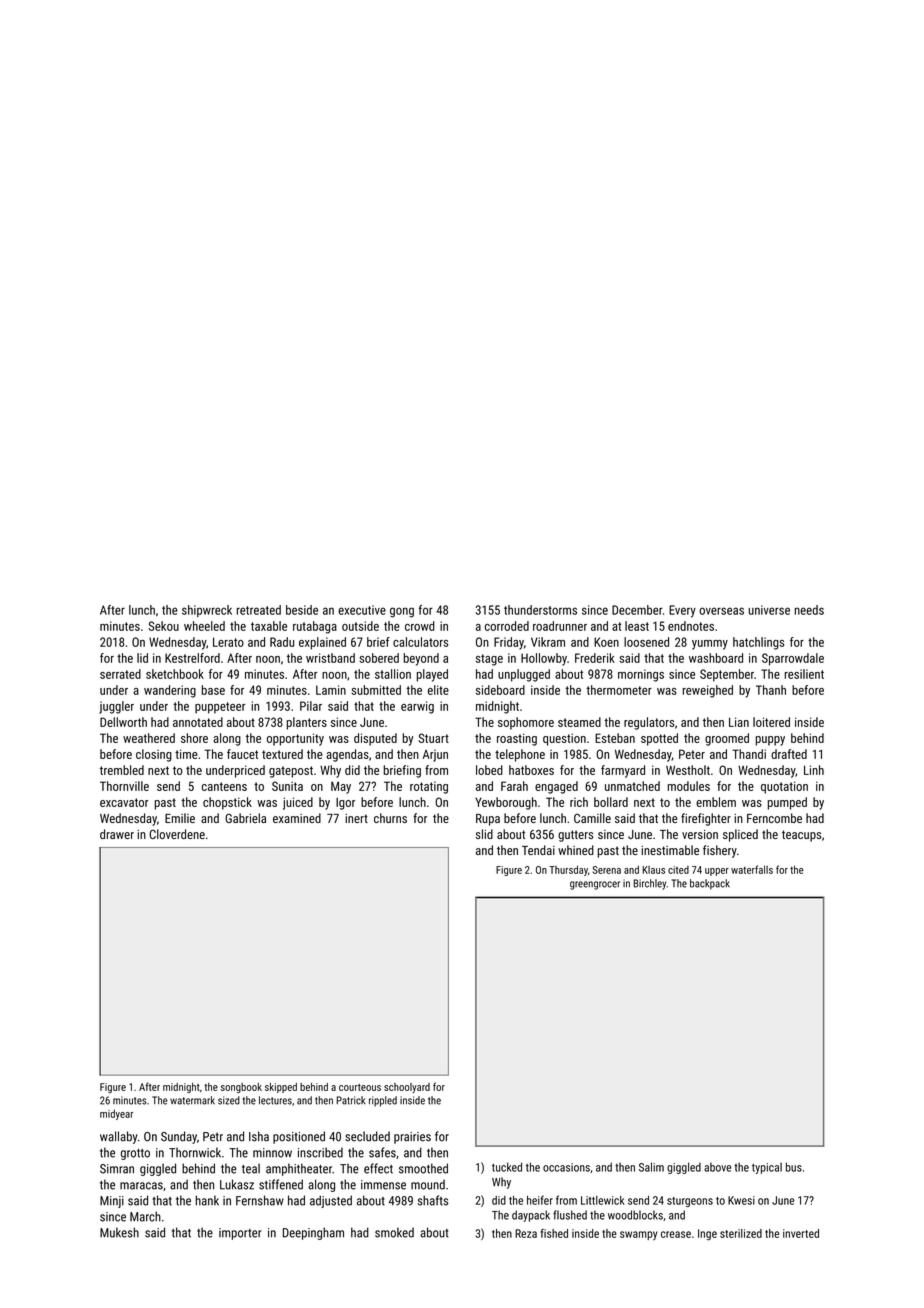 This screenshot has height=1308, width=924. Describe the element at coordinates (124, 786) in the screenshot. I see `Thornville` at that location.
